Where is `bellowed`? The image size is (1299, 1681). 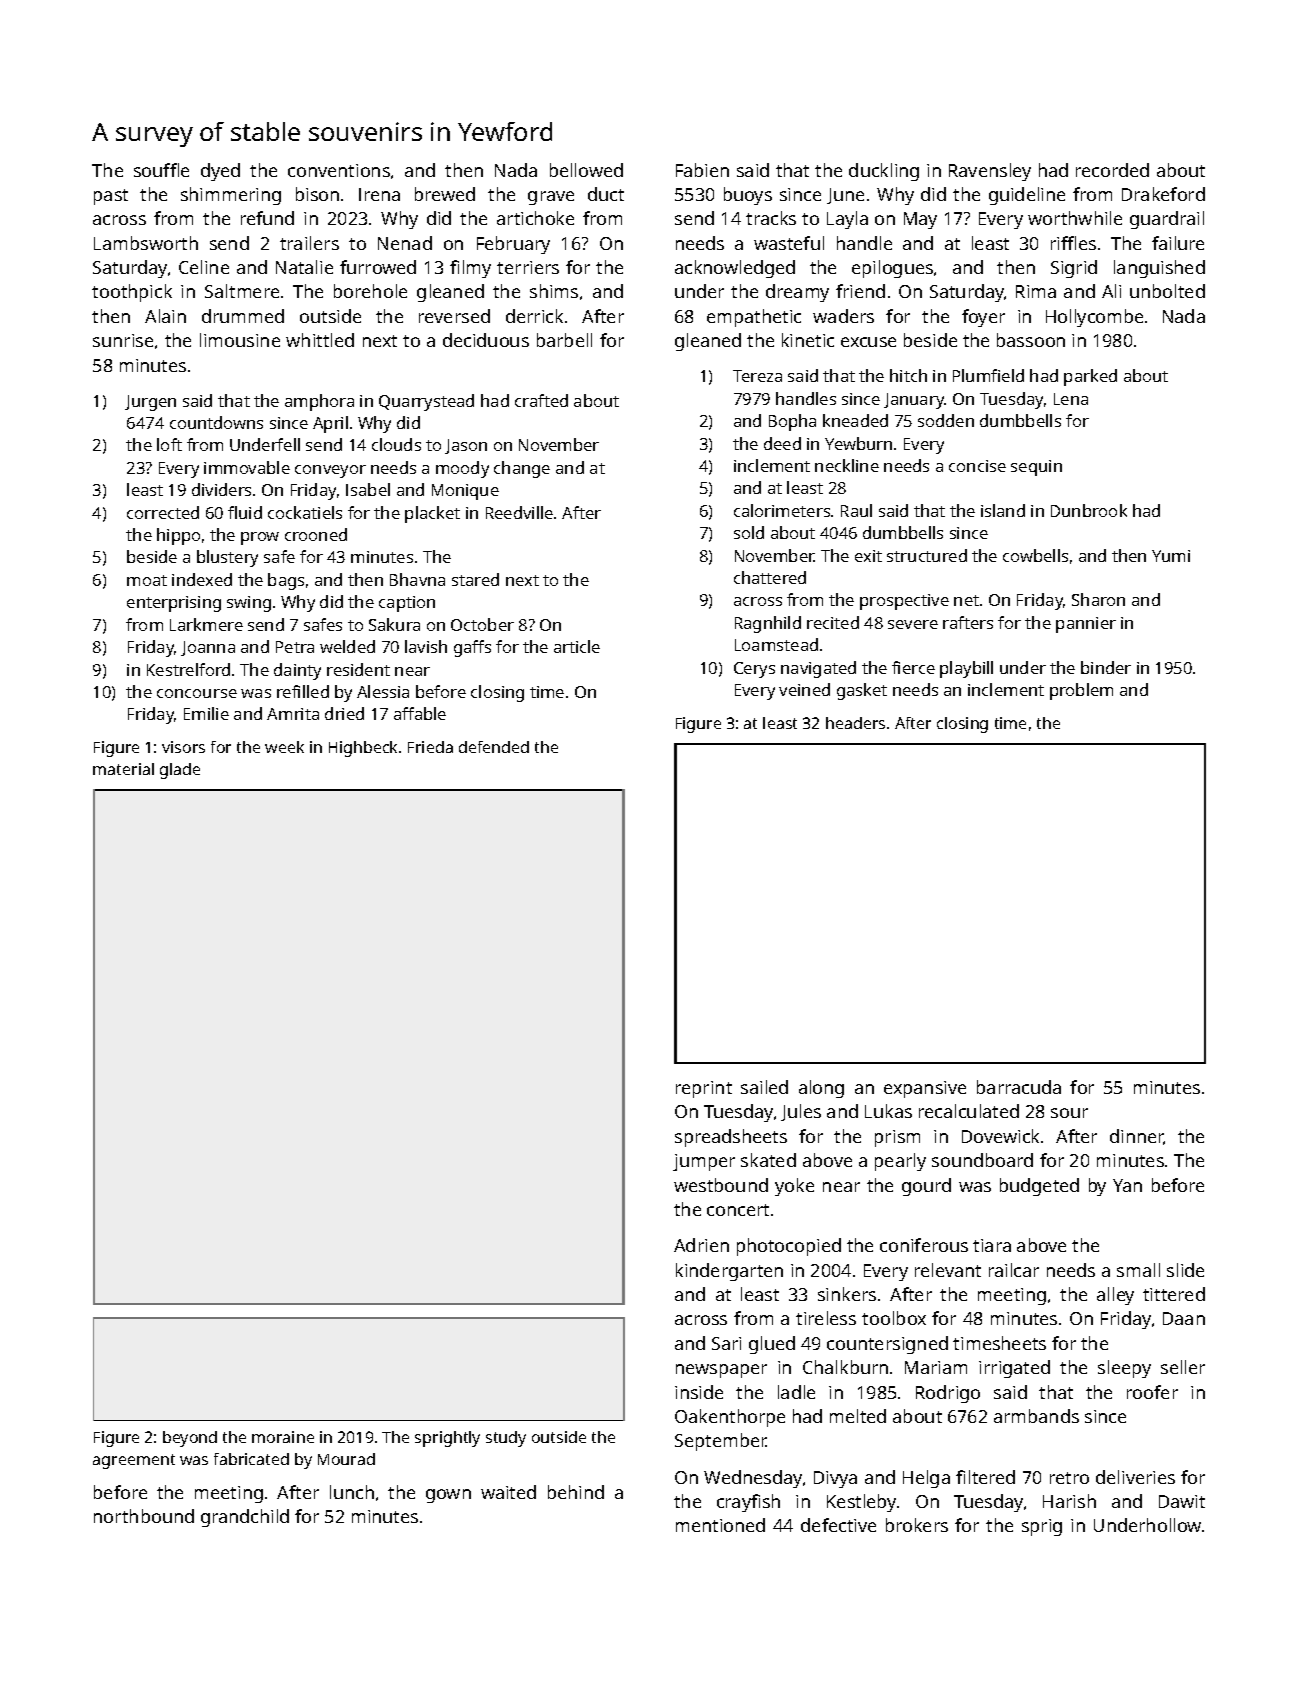 bellowed is located at coordinates (586, 170).
